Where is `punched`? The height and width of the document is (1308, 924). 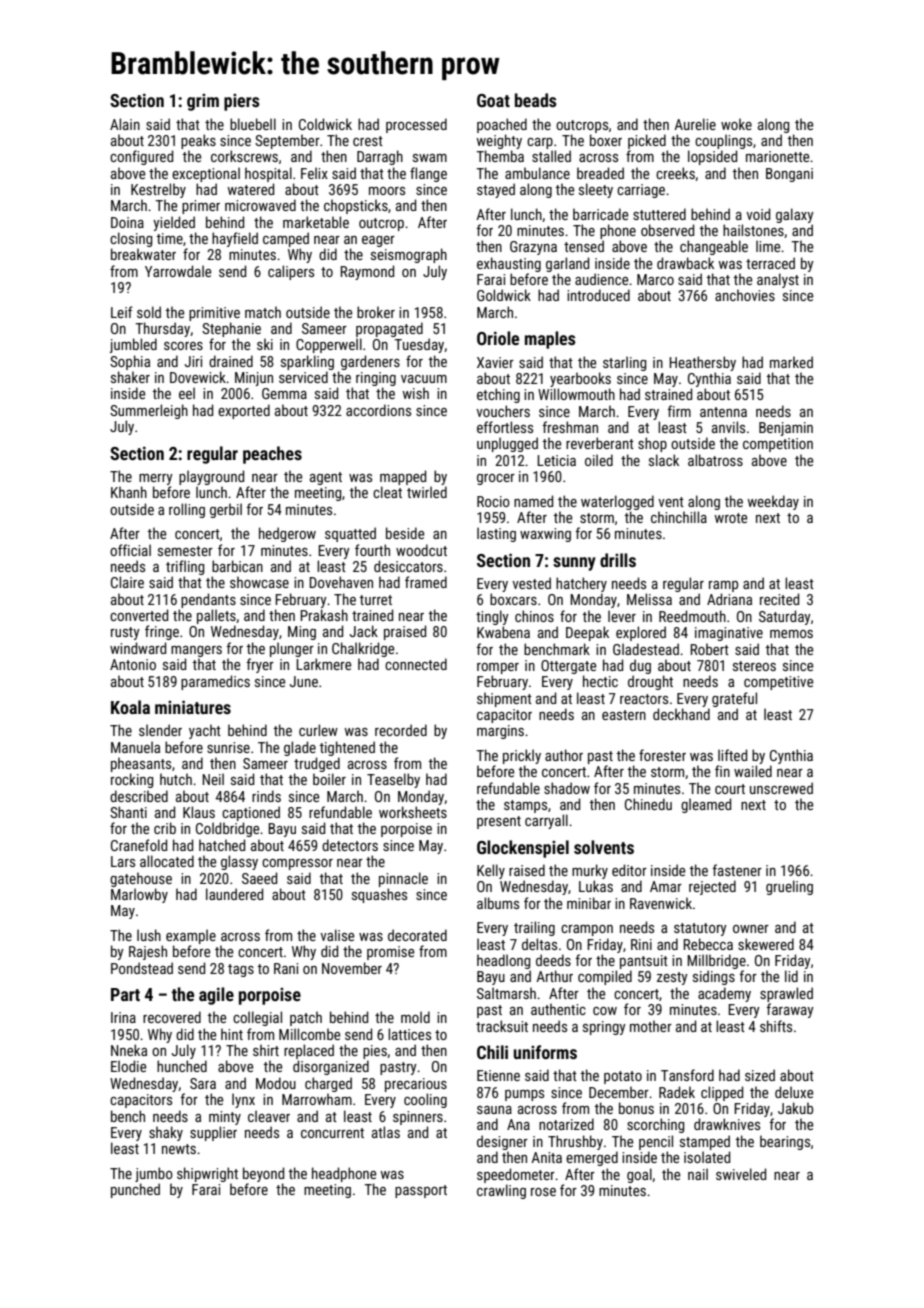
punched is located at coordinates (135, 1190).
